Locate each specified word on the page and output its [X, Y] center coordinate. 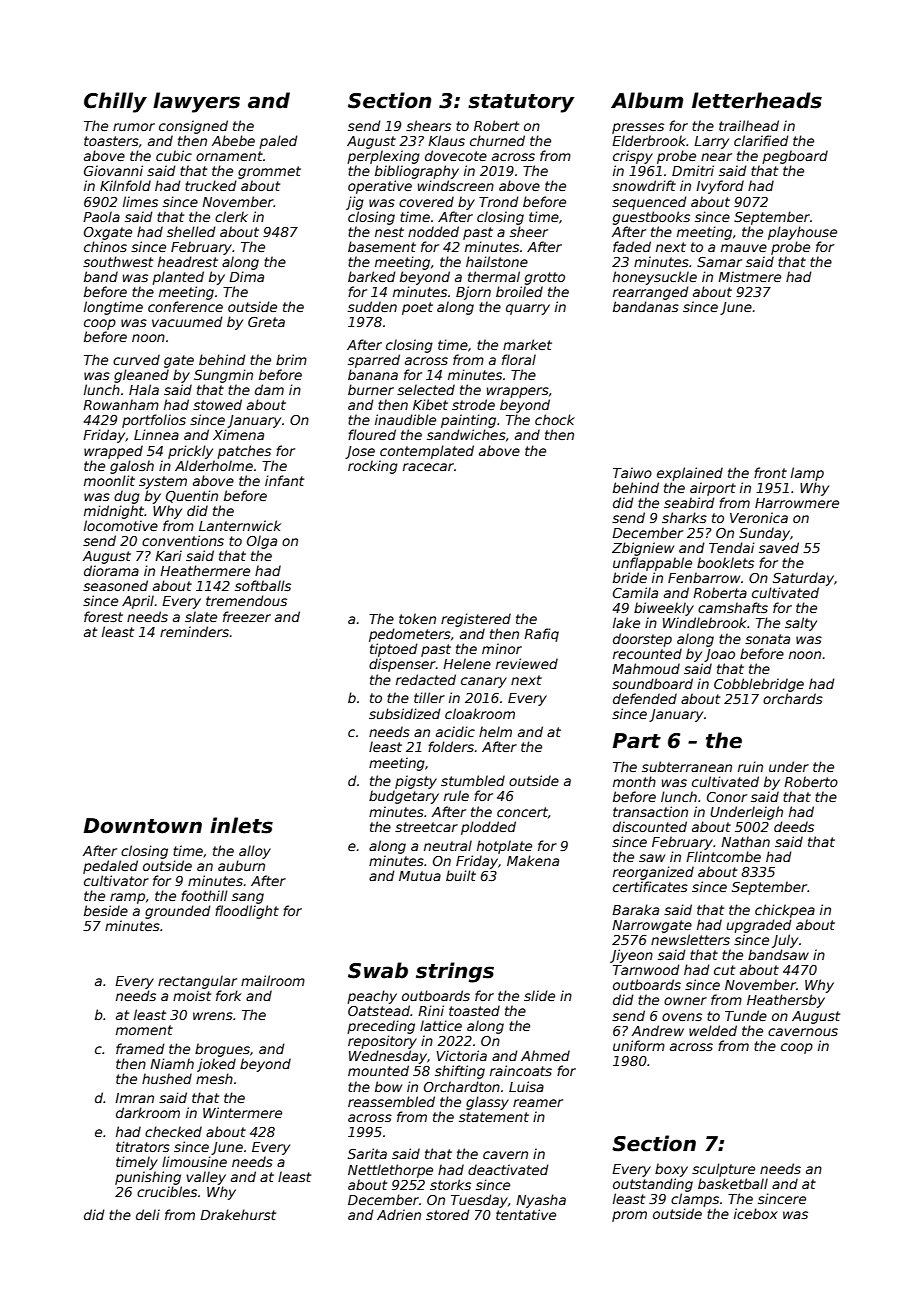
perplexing [383, 157]
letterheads [757, 100]
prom [629, 1216]
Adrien [399, 1214]
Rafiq [541, 635]
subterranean [687, 766]
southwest [118, 261]
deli [148, 1214]
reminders [194, 631]
